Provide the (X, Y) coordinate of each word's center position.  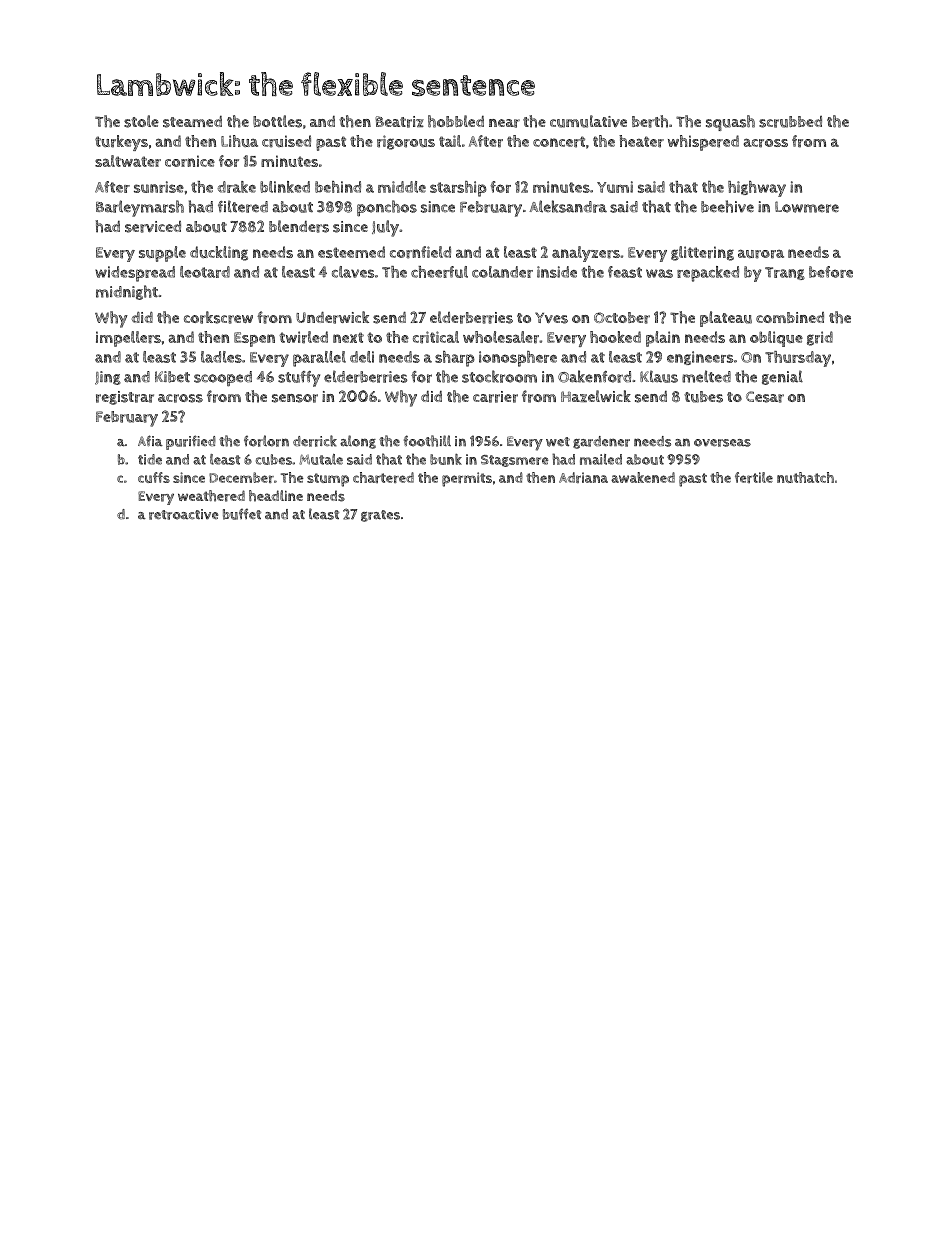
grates (380, 516)
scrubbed (790, 122)
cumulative (588, 121)
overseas (722, 443)
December (241, 477)
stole (141, 121)
